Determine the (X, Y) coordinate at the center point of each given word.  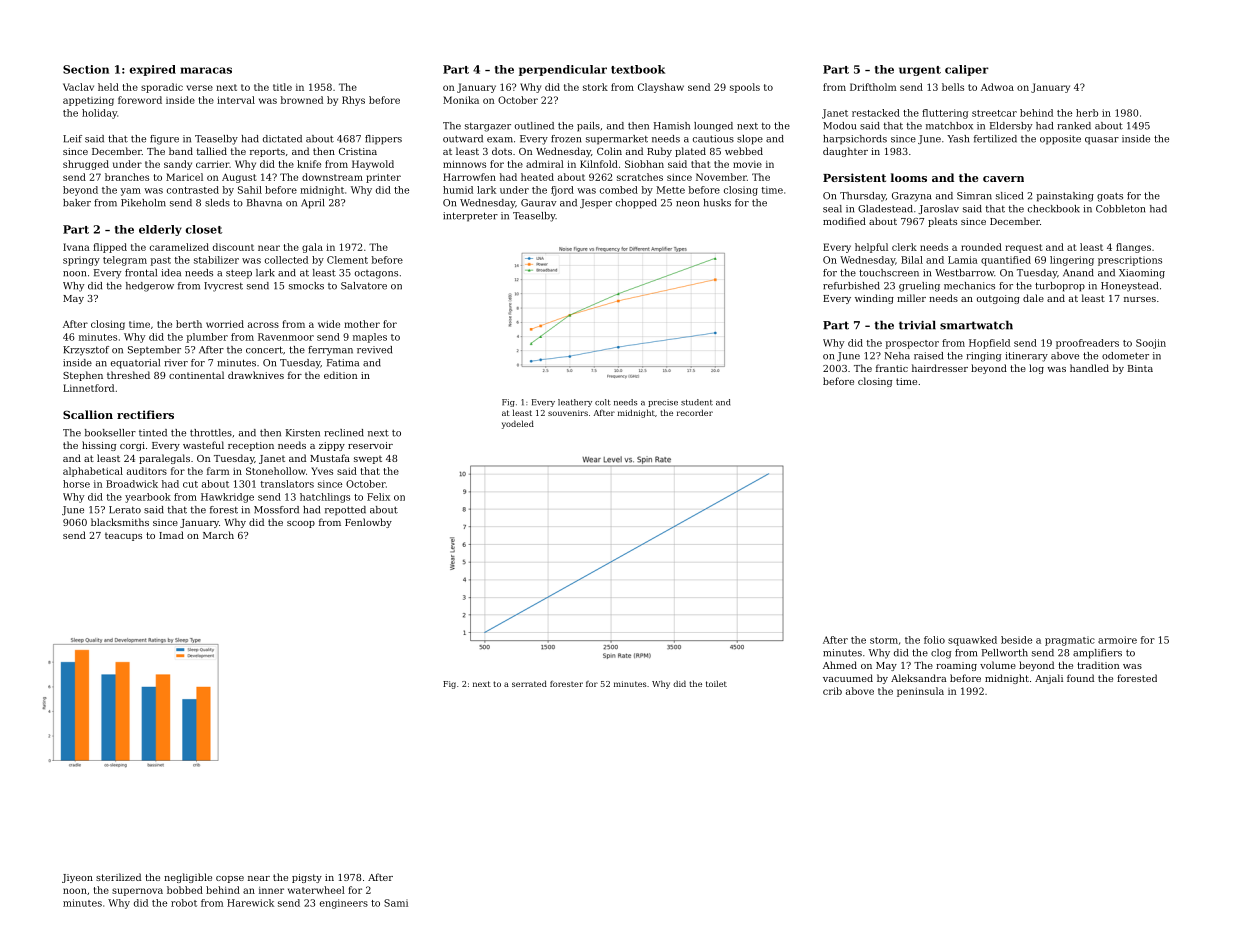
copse (230, 879)
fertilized (995, 139)
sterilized (118, 877)
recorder (695, 413)
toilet (716, 684)
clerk (904, 247)
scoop (301, 524)
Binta (1140, 368)
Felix (378, 497)
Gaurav (538, 203)
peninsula (920, 692)
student (697, 402)
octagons (376, 274)
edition (341, 375)
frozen (566, 139)
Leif (72, 139)
